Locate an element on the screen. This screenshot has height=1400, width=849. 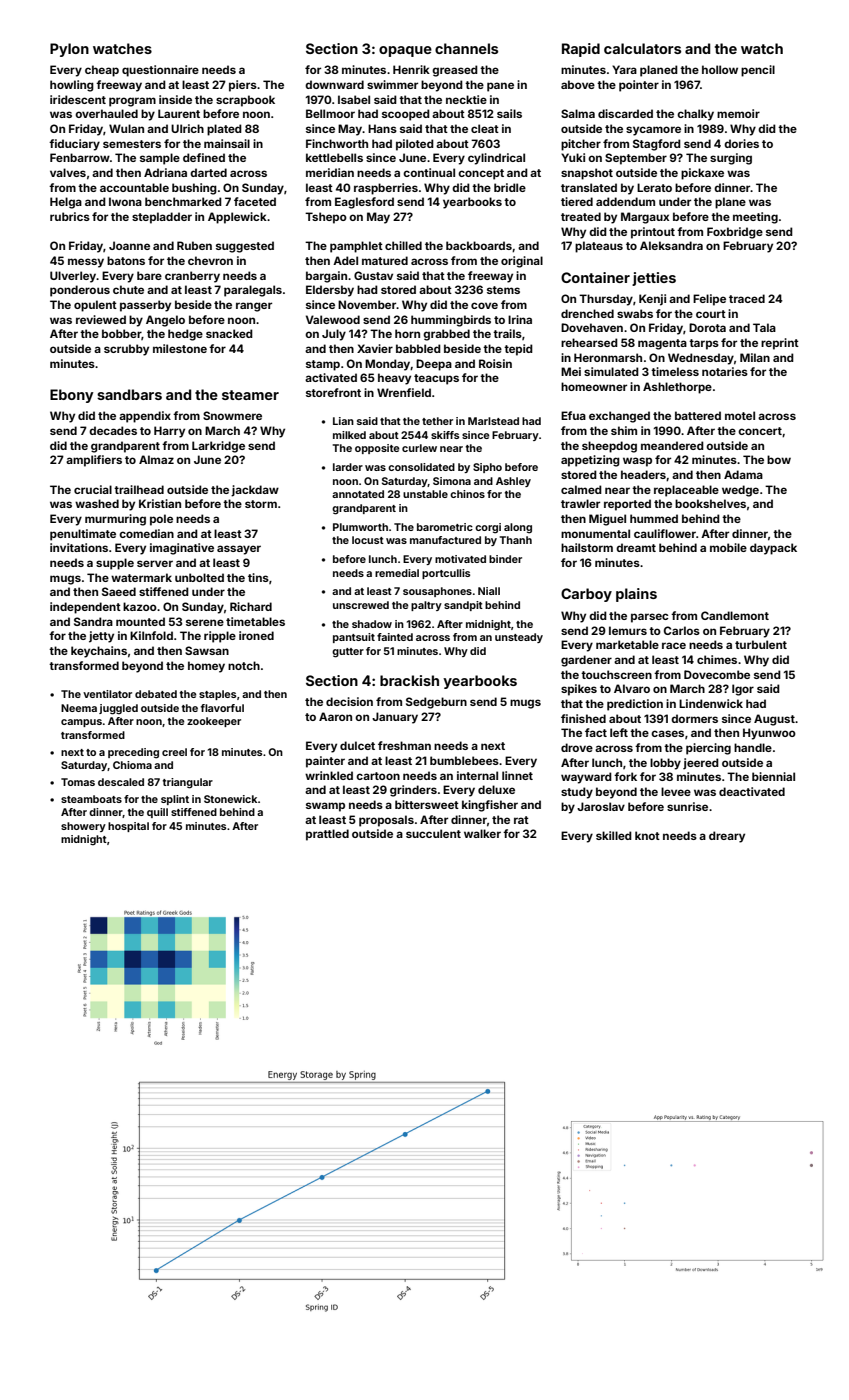
Pylon is located at coordinates (69, 50).
